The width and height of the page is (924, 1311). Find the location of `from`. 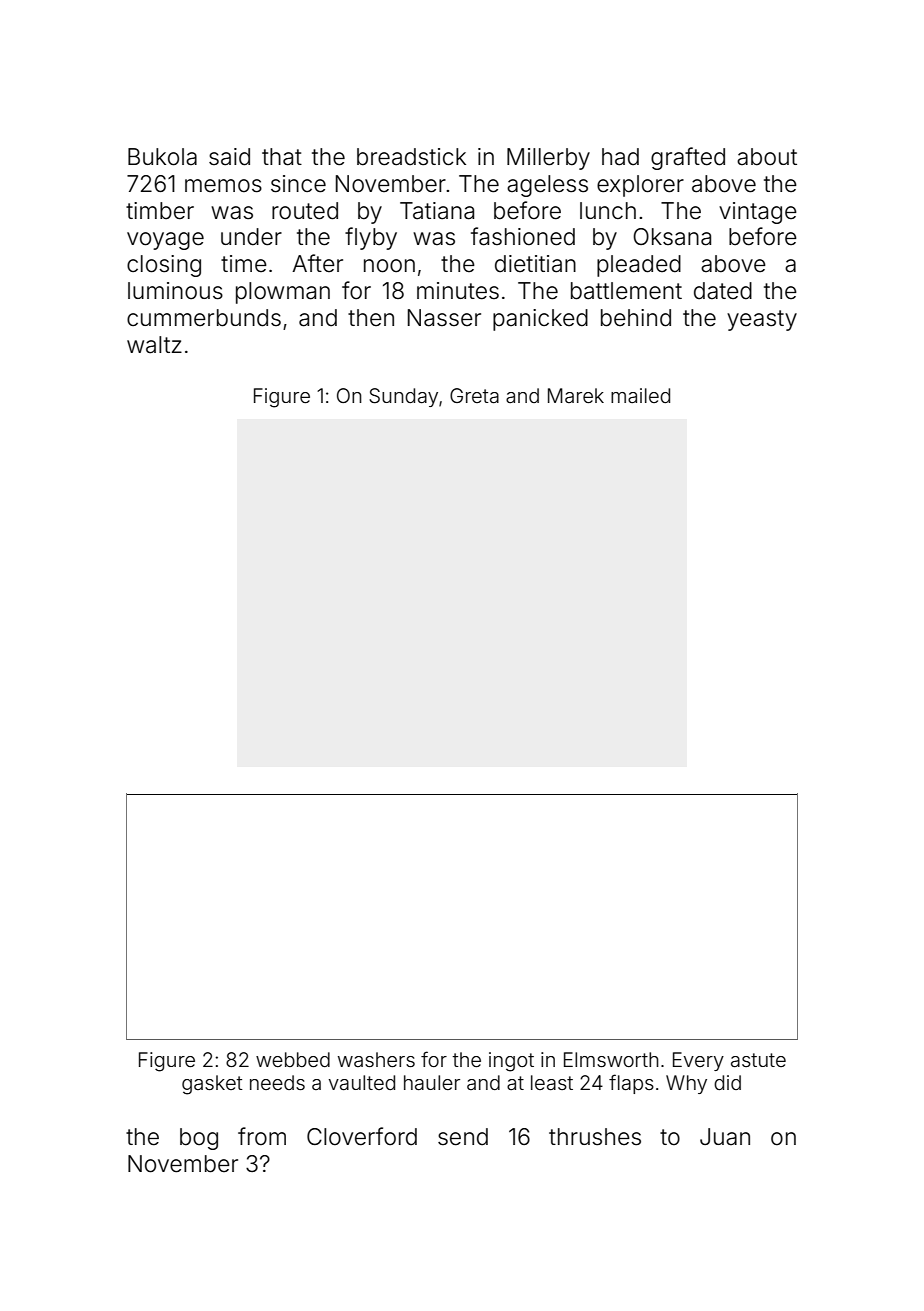

from is located at coordinates (262, 1136).
